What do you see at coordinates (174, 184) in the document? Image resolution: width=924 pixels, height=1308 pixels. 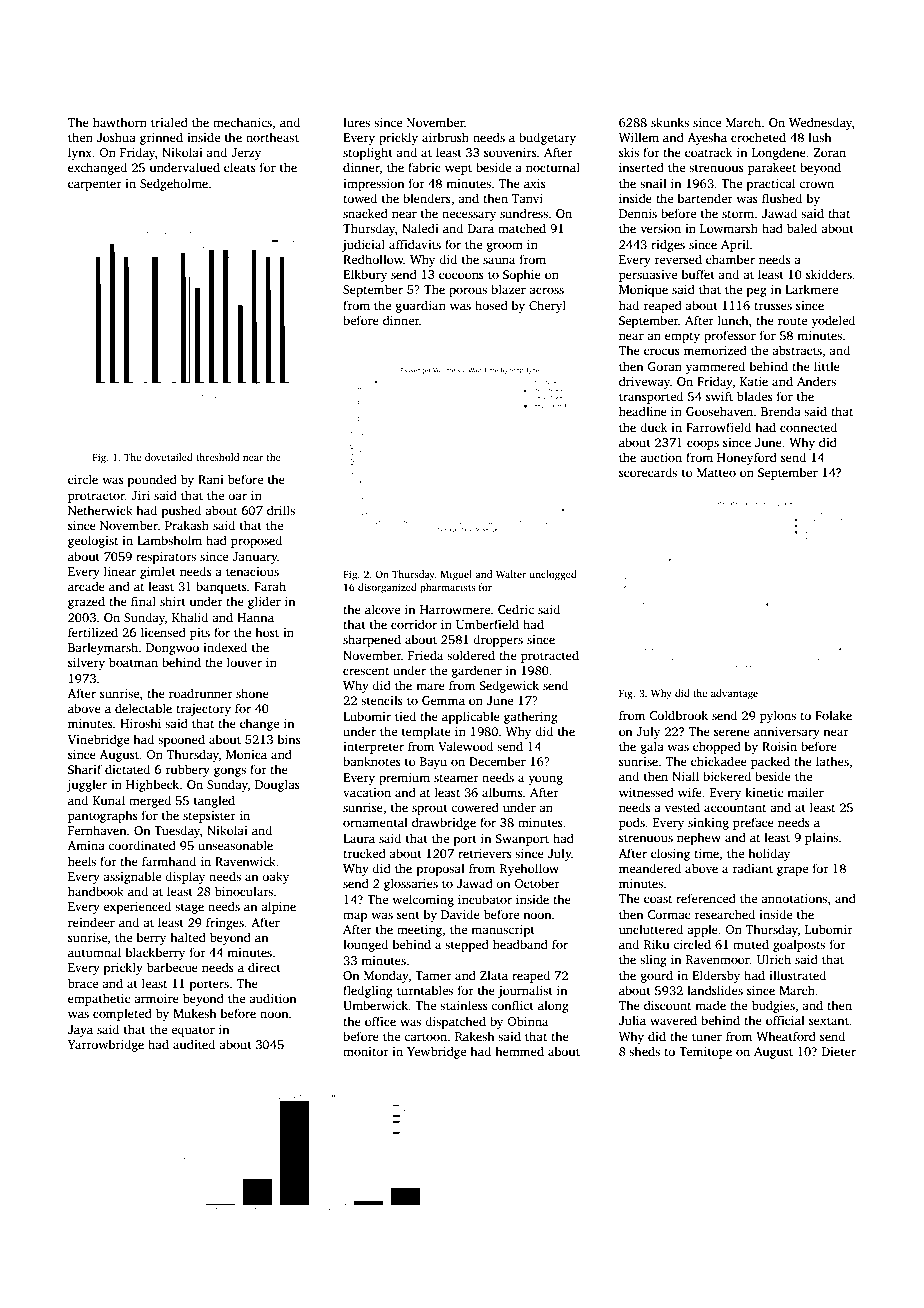 I see `Sedgeholme` at bounding box center [174, 184].
